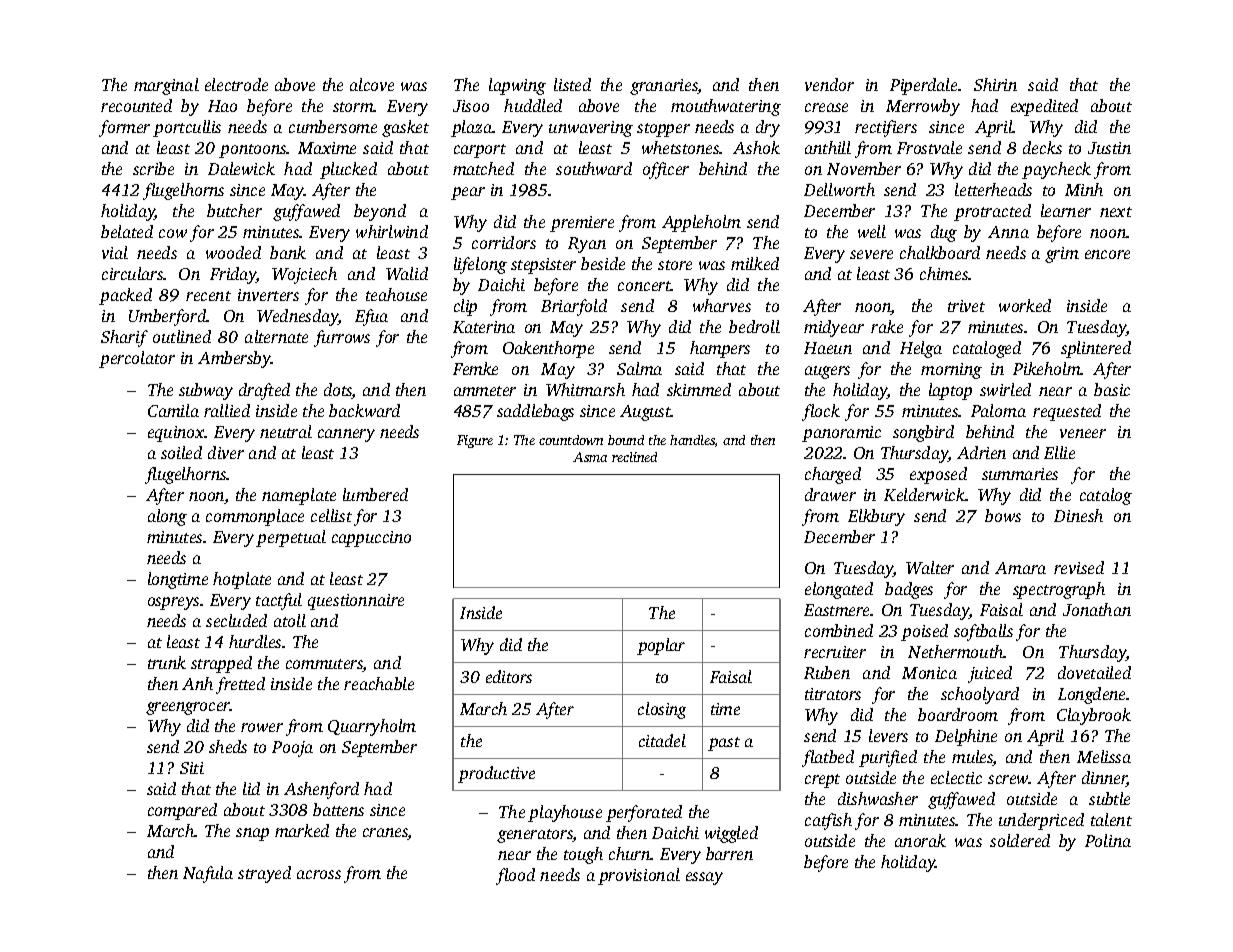 The height and width of the document is (952, 1233). What do you see at coordinates (1107, 254) in the document?
I see `encore` at bounding box center [1107, 254].
